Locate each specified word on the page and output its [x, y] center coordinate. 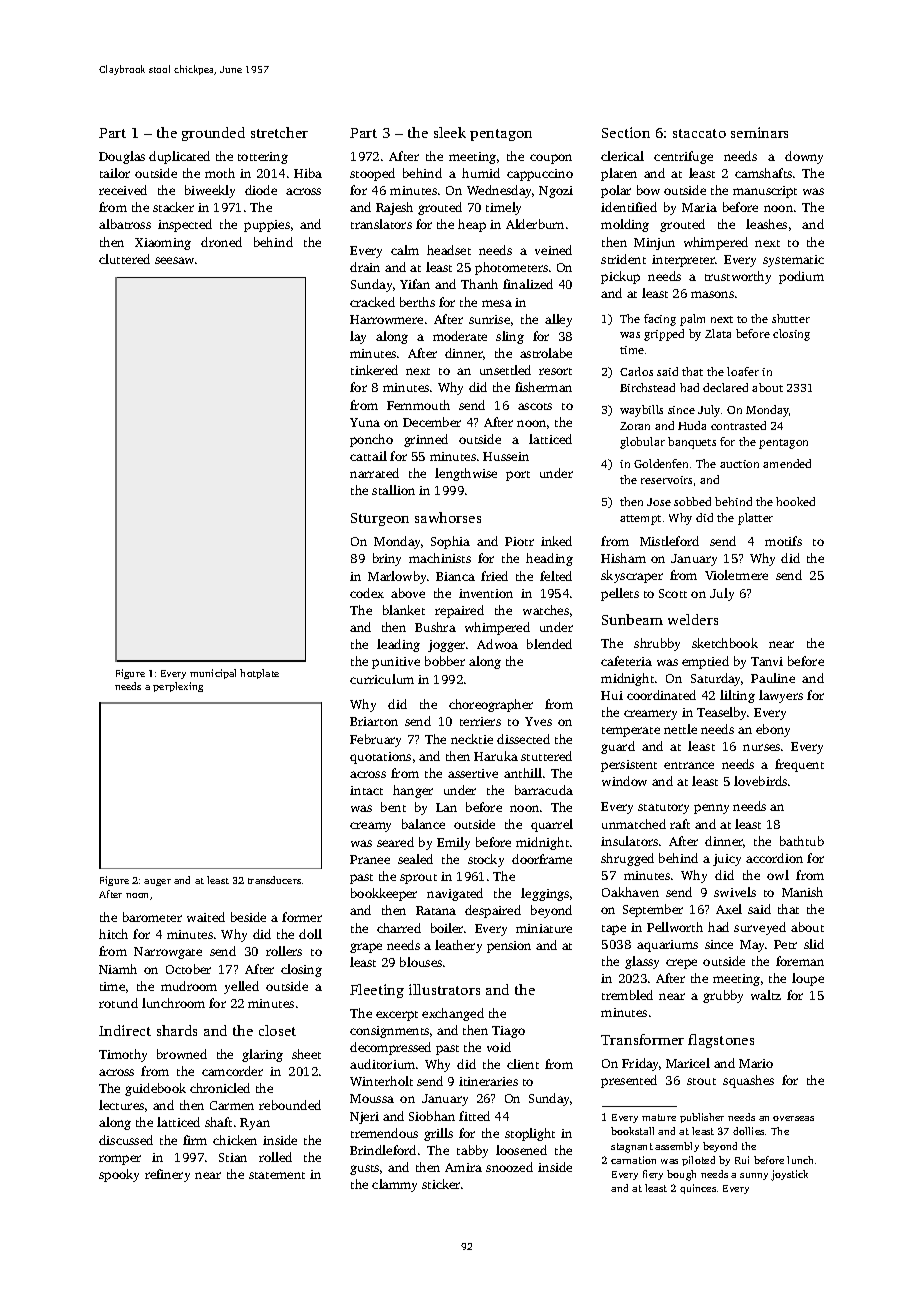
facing [660, 320]
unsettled [505, 370]
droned [221, 242]
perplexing [178, 687]
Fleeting [377, 991]
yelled [241, 987]
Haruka [496, 756]
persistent [629, 766]
